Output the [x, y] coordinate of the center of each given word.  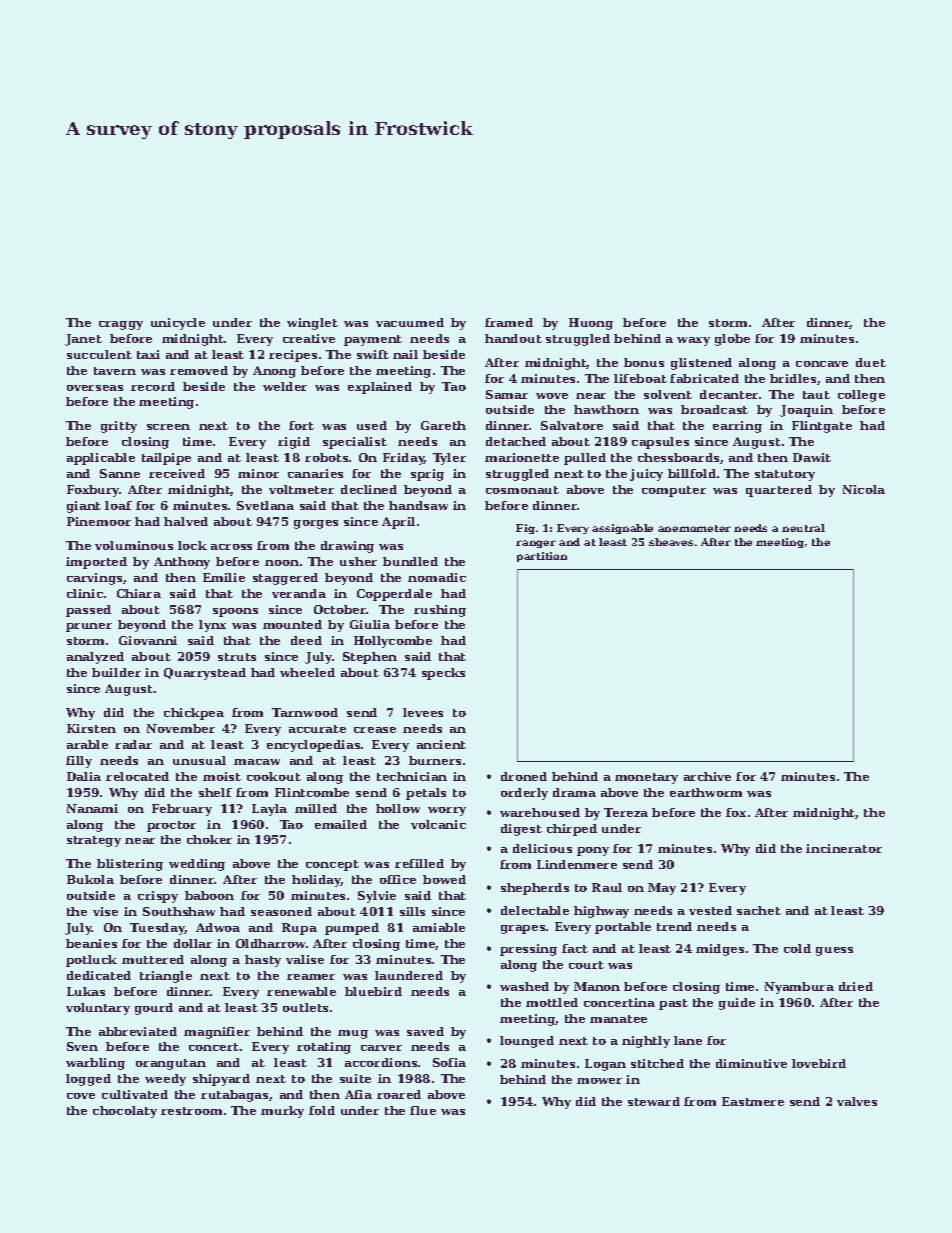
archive [707, 776]
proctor [171, 826]
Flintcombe [312, 792]
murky [282, 1112]
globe [732, 340]
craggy [121, 325]
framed [509, 322]
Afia [358, 1094]
